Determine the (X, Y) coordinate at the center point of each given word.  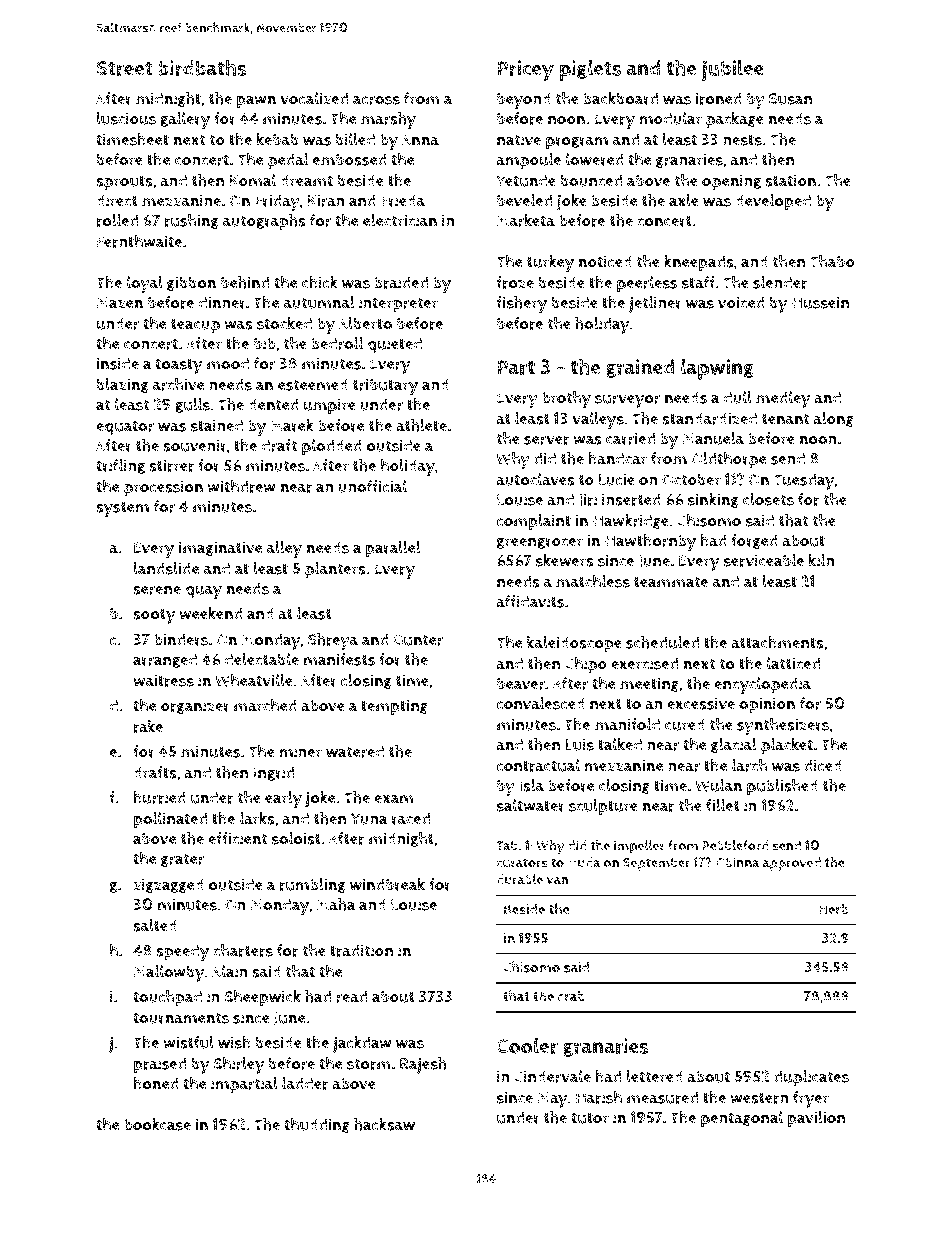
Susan (790, 99)
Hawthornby (650, 542)
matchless (593, 581)
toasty (179, 366)
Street (125, 68)
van (557, 881)
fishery (521, 304)
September (656, 864)
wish (234, 1042)
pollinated (170, 820)
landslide (166, 568)
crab (571, 996)
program (577, 143)
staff (698, 282)
